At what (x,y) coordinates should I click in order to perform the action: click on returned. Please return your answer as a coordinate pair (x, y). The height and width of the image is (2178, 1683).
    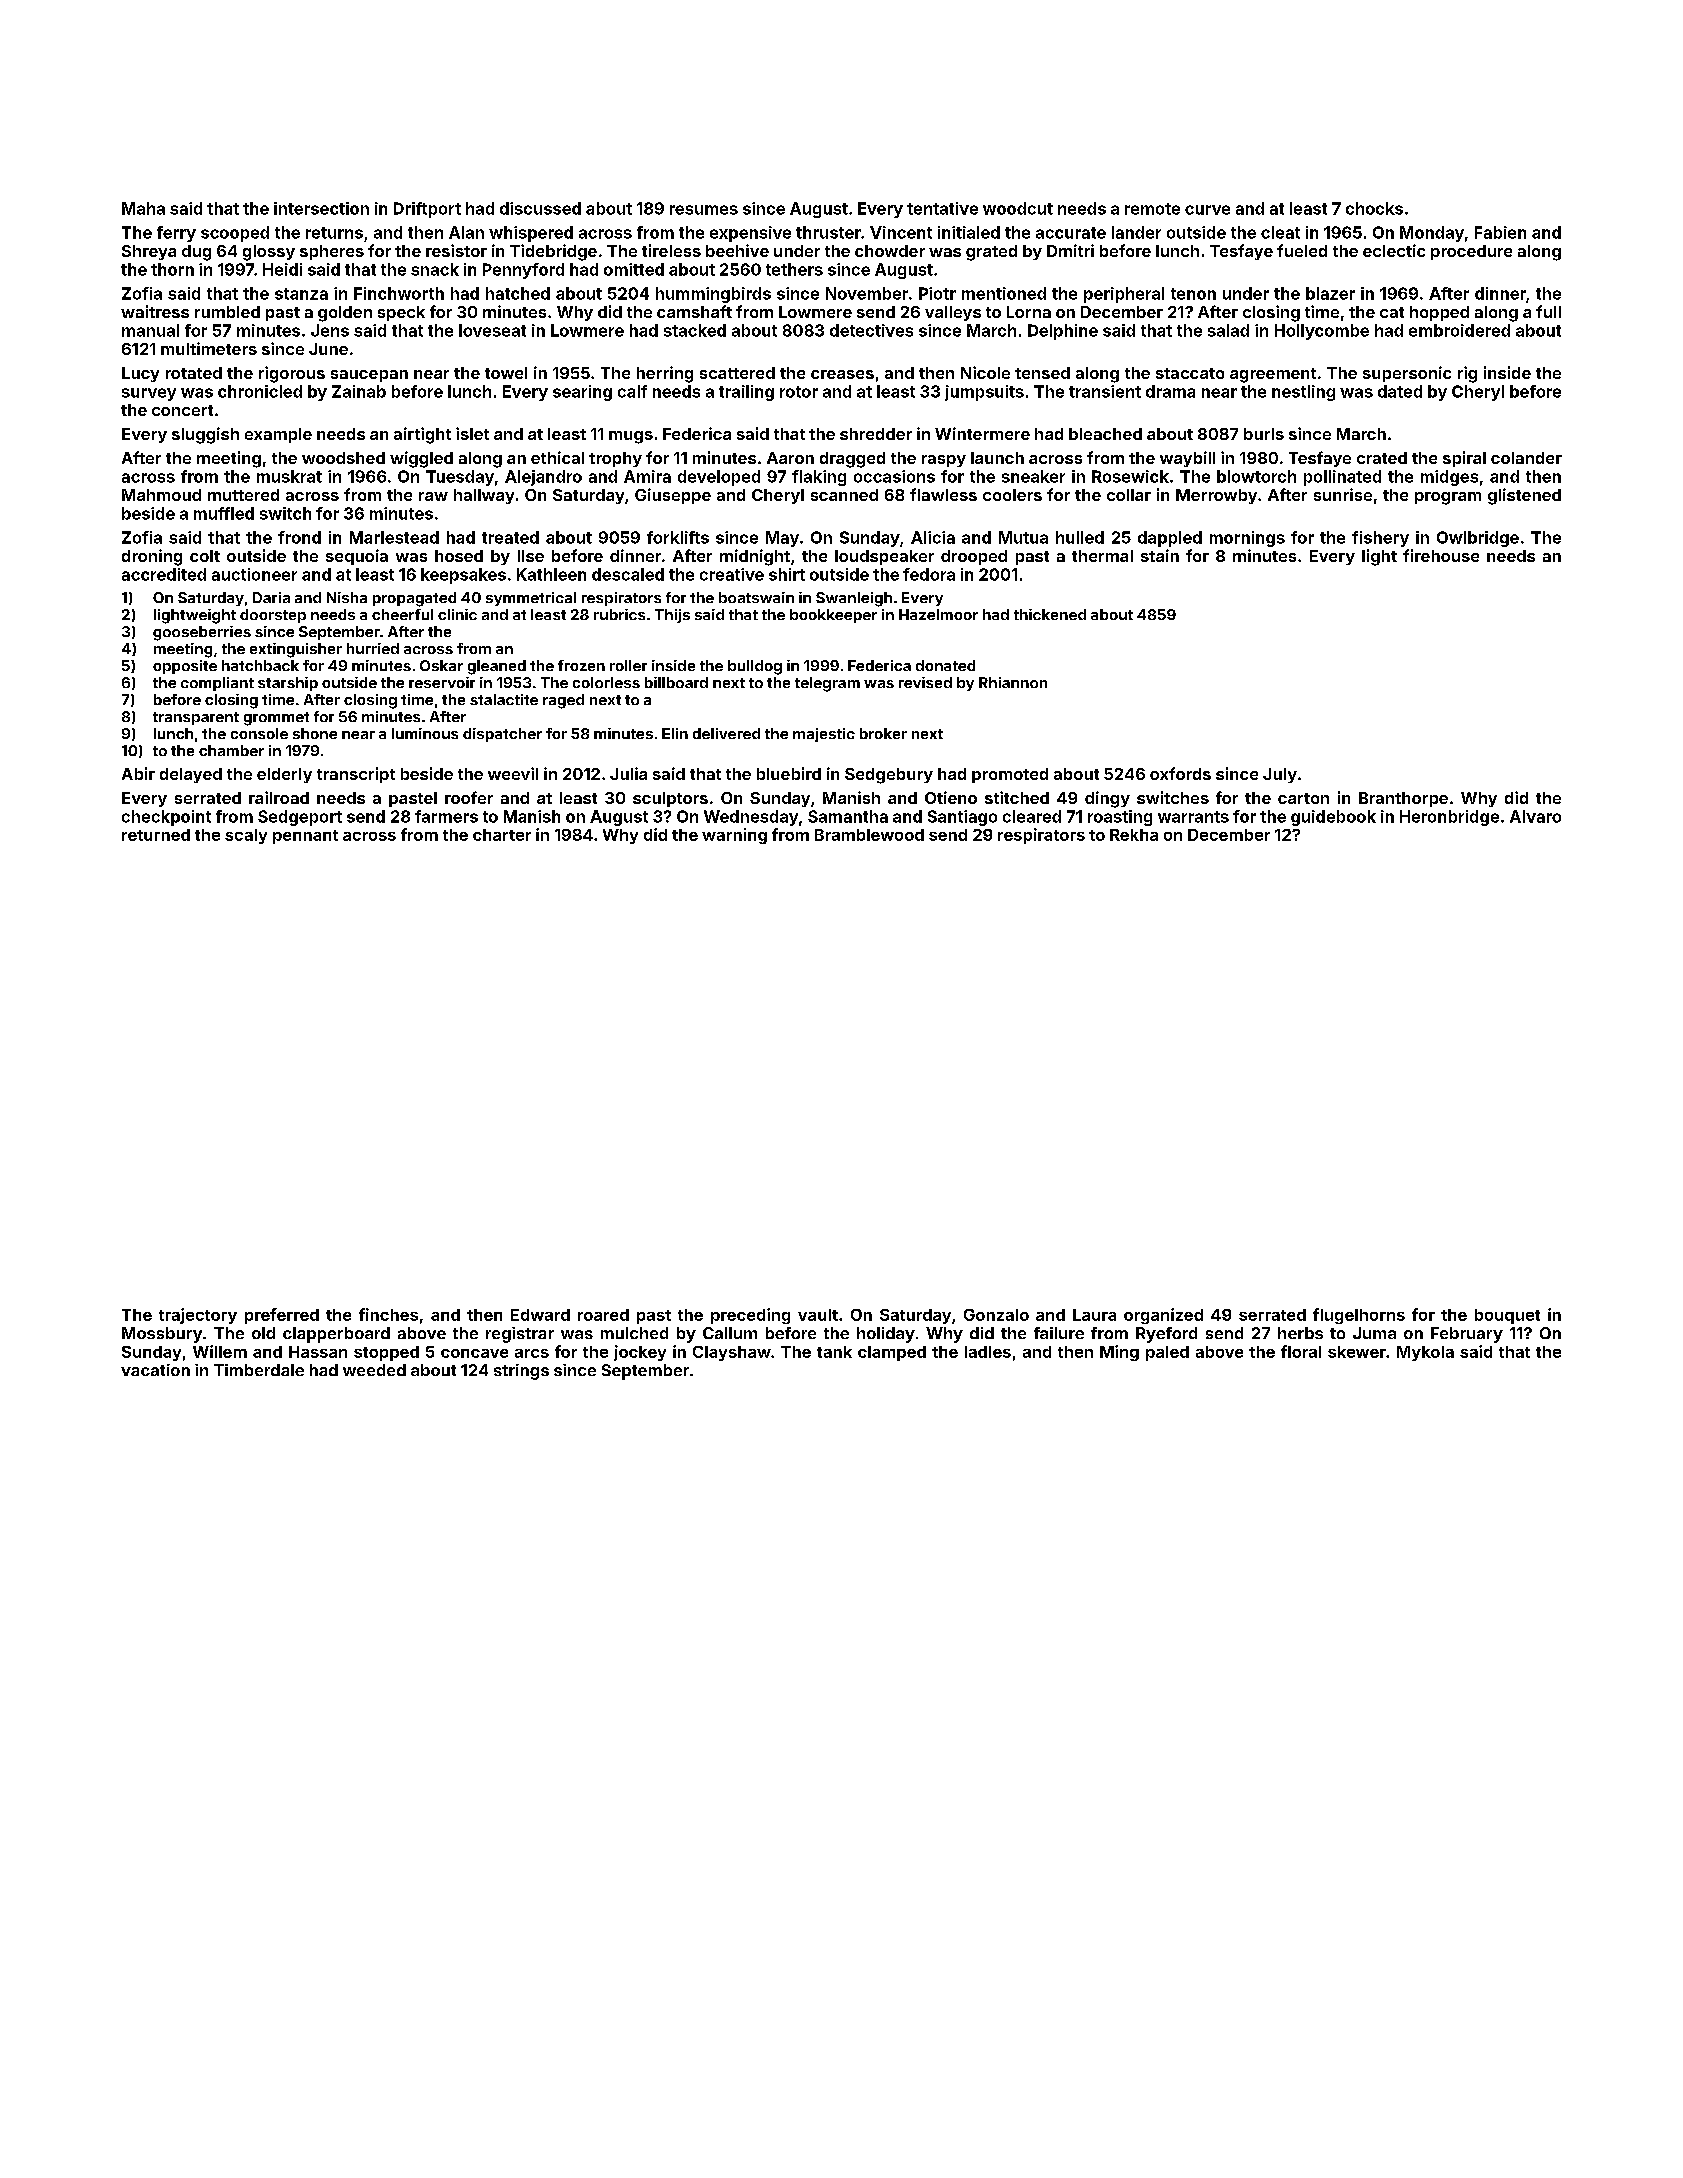
    Looking at the image, I should click on (156, 835).
